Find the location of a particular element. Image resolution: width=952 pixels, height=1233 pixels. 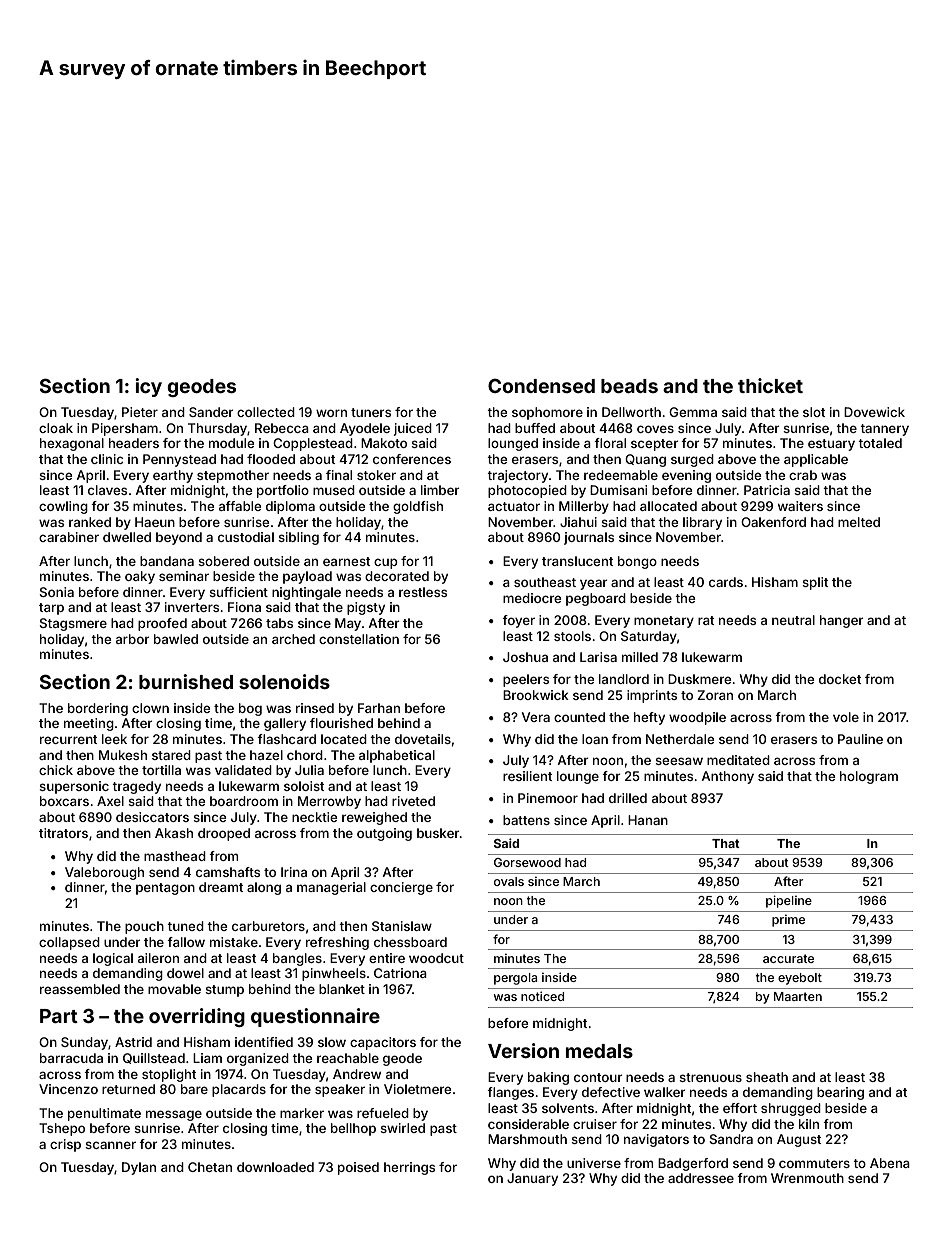

prime is located at coordinates (788, 920).
